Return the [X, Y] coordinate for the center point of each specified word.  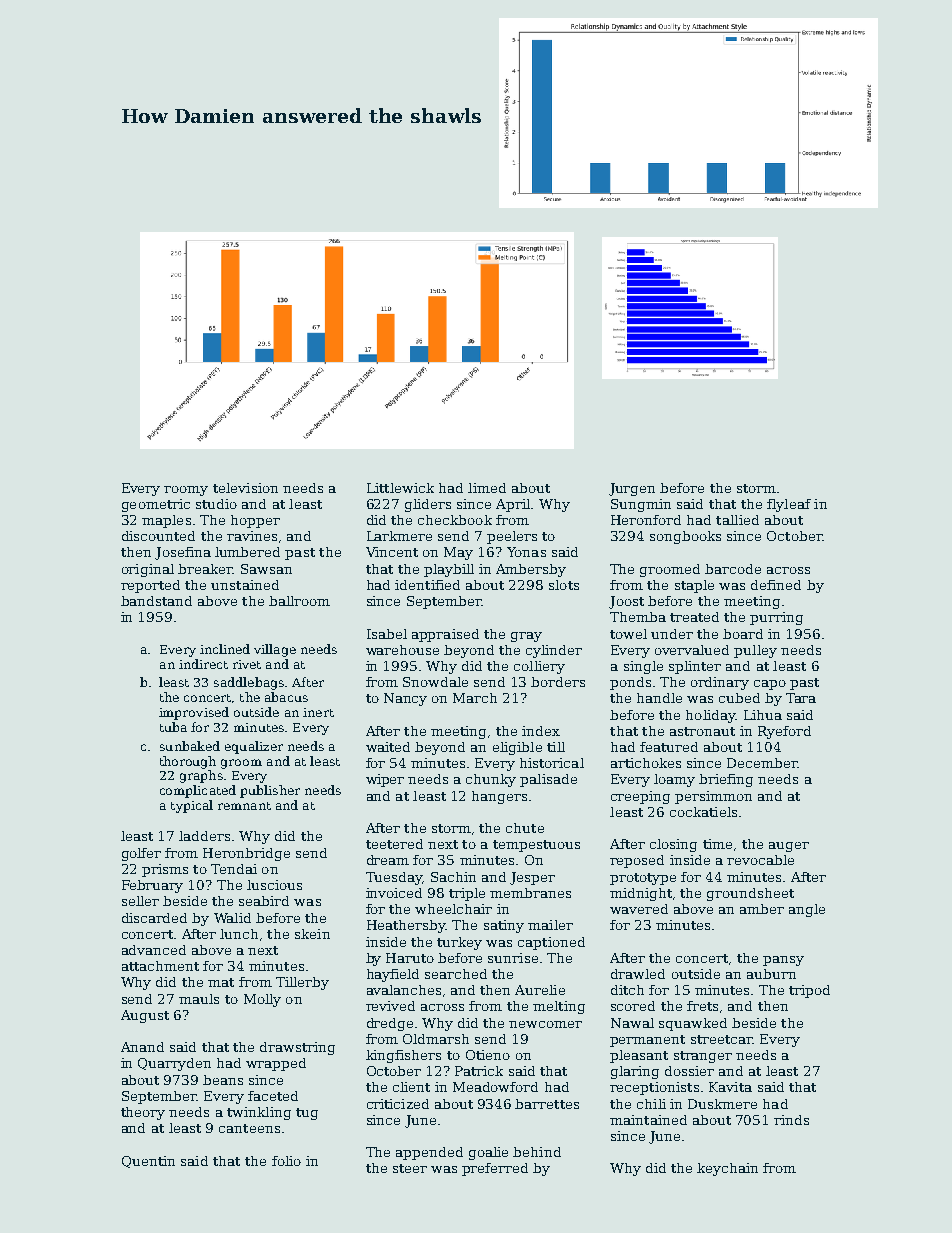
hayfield [393, 975]
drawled [638, 974]
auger [789, 847]
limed [487, 488]
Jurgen [632, 489]
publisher [270, 791]
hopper [255, 521]
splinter [695, 667]
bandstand [156, 601]
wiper [385, 780]
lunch [239, 934]
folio [286, 1161]
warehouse [402, 650]
